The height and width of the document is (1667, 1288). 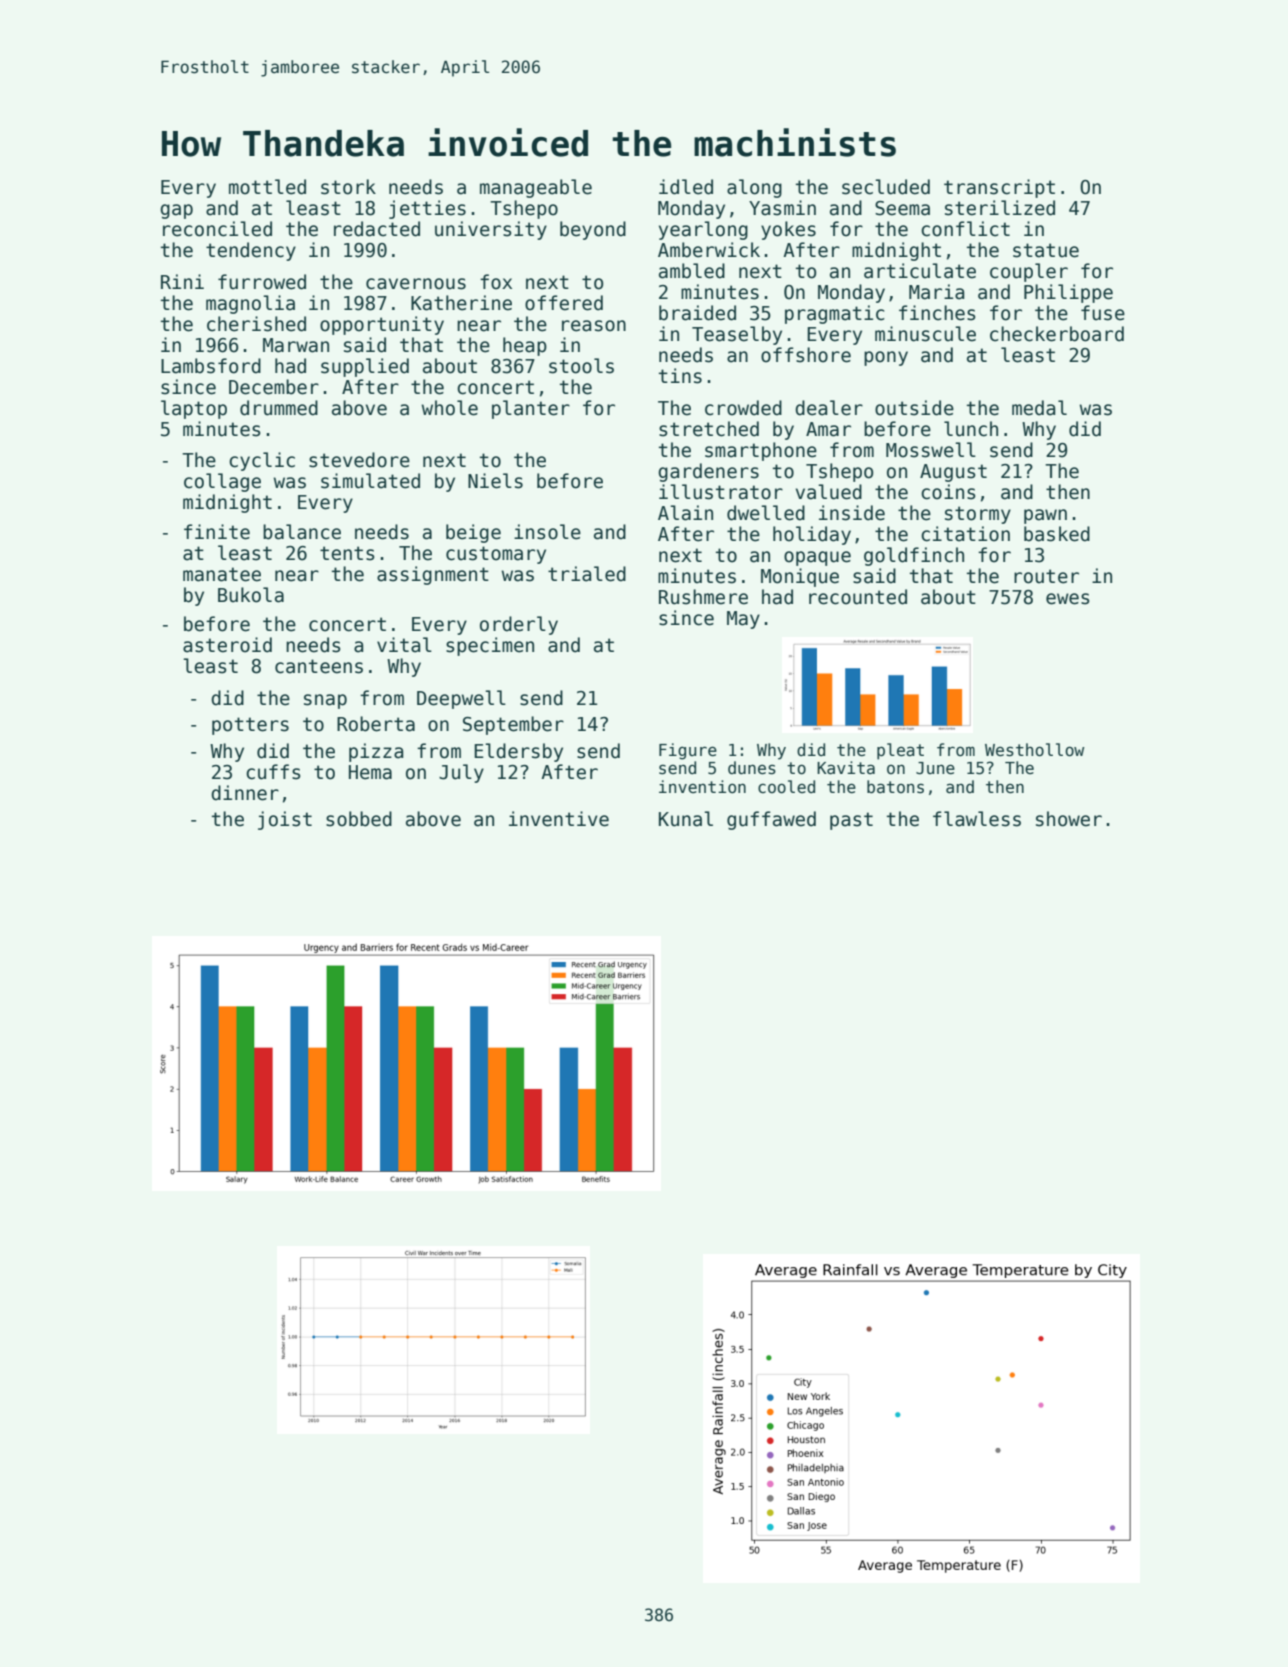 I want to click on inventive, so click(x=559, y=819).
